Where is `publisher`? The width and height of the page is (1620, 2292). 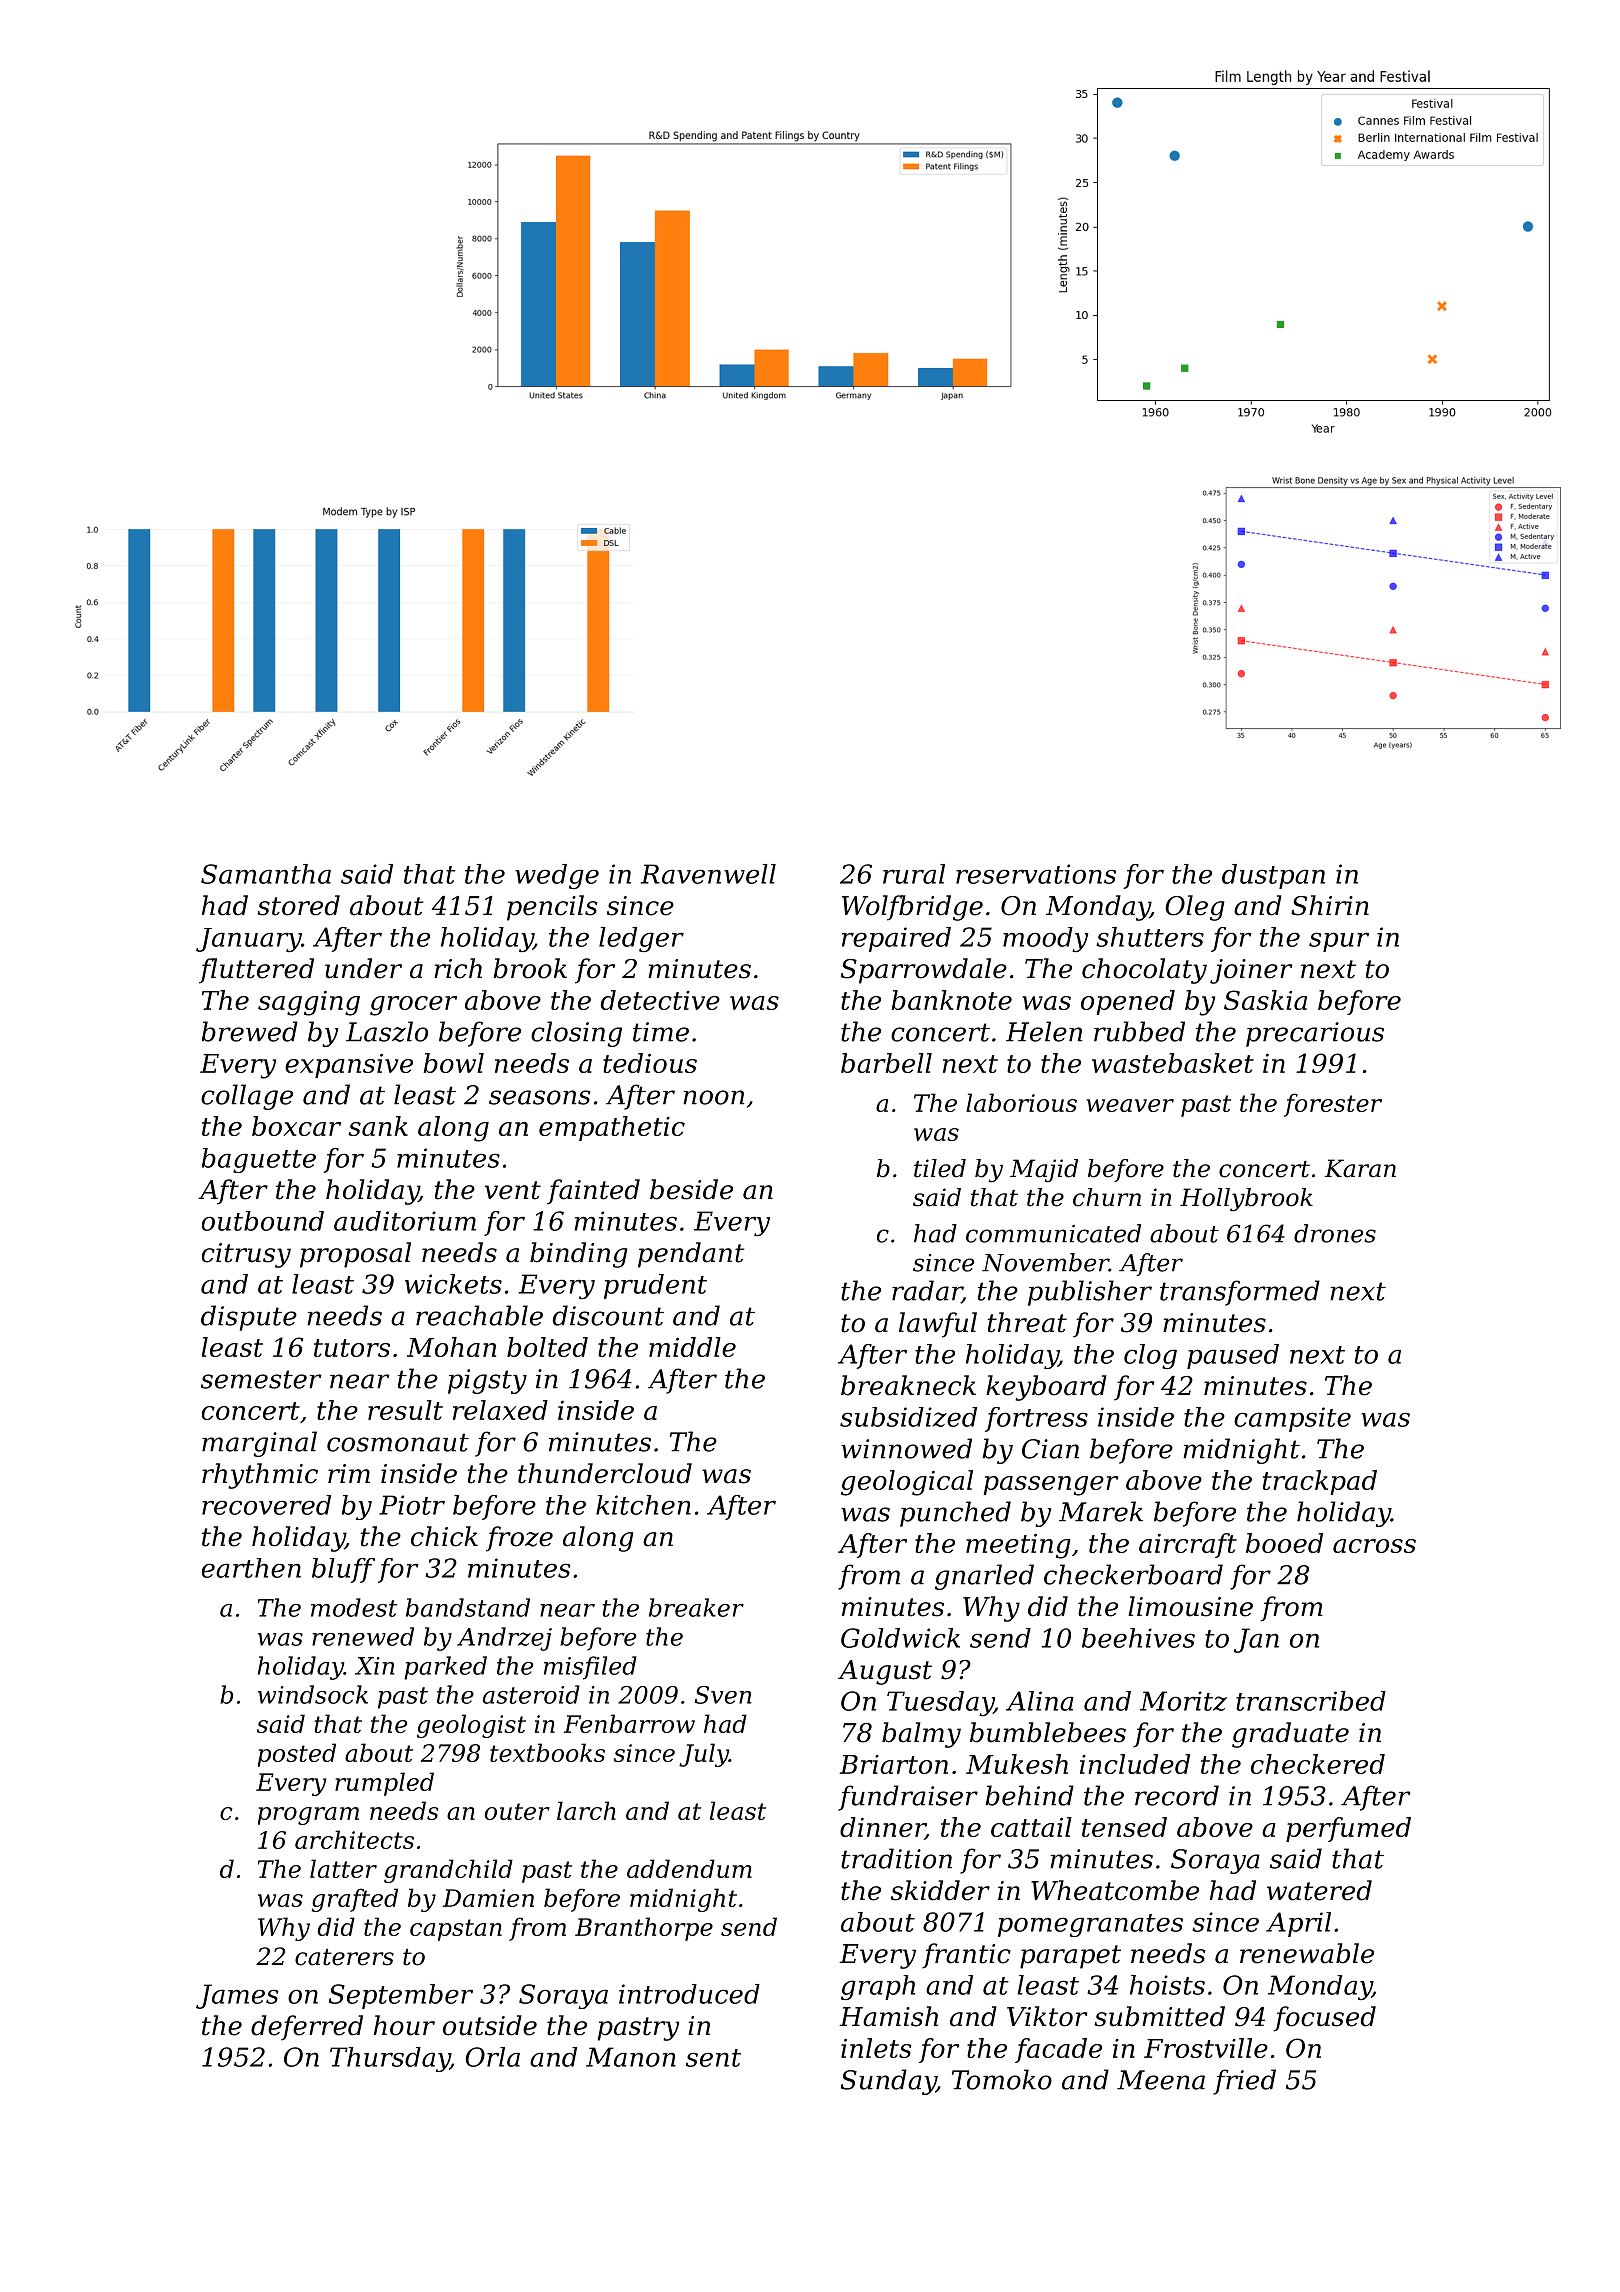 publisher is located at coordinates (1090, 1293).
